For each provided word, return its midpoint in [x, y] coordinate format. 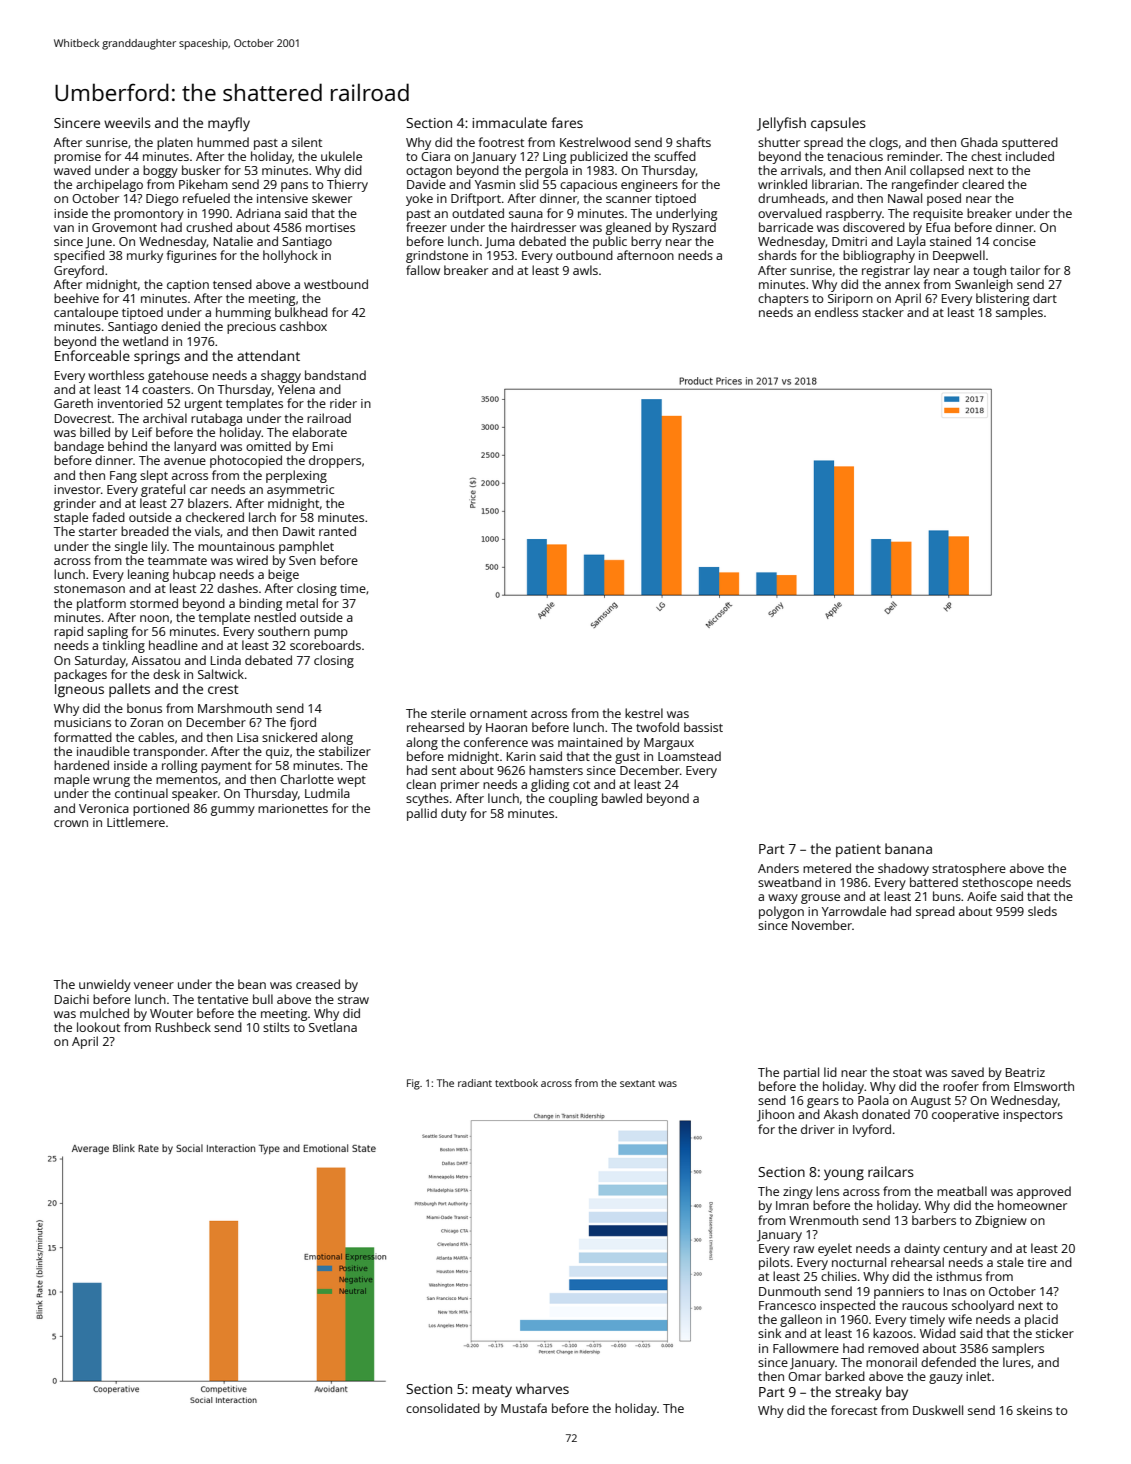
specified [79, 256]
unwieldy [105, 985]
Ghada [979, 142]
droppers [335, 461]
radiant [475, 1083]
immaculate [509, 122]
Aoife [982, 896]
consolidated [443, 1408]
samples [1019, 313]
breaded [145, 531]
